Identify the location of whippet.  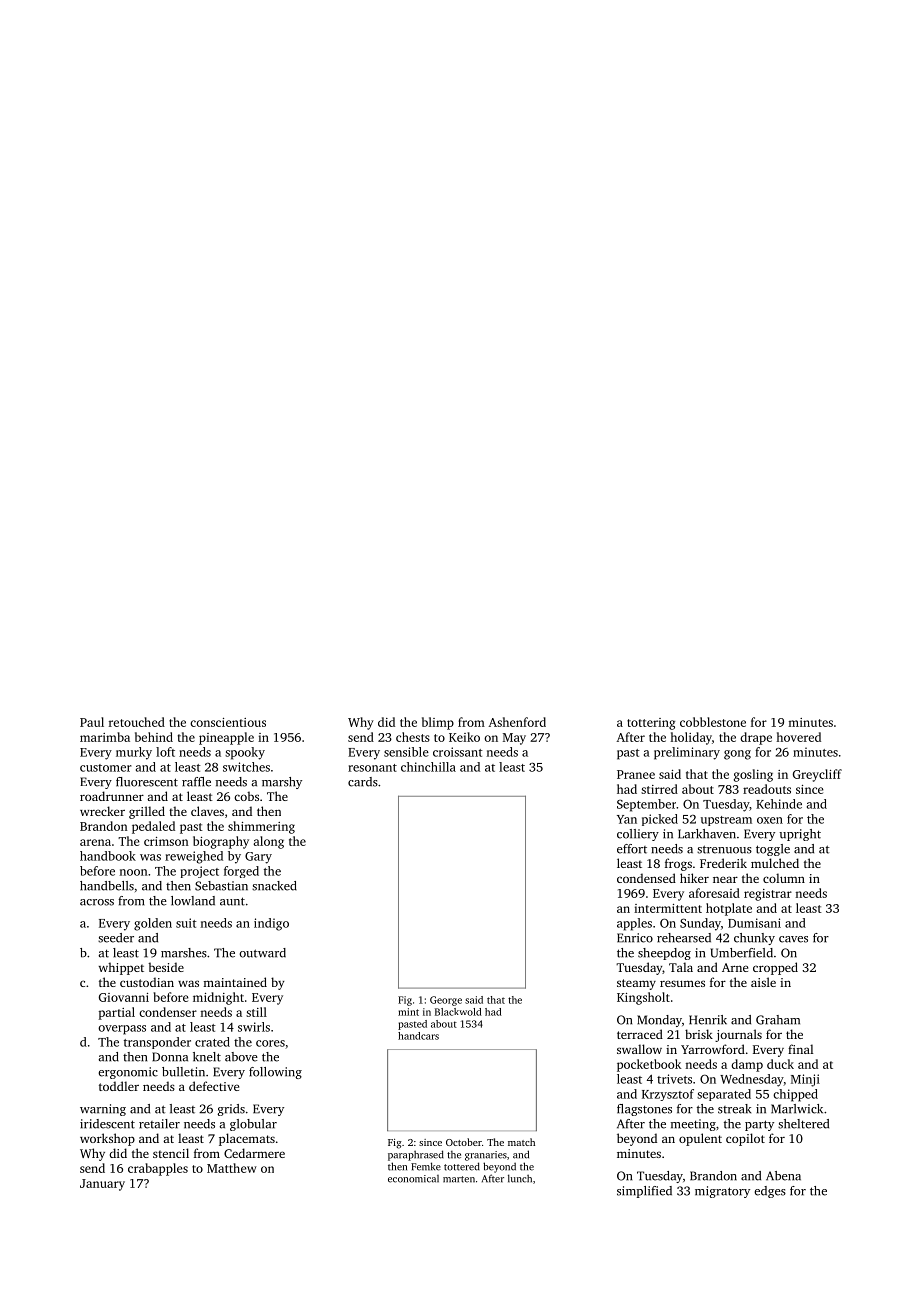
(121, 968).
